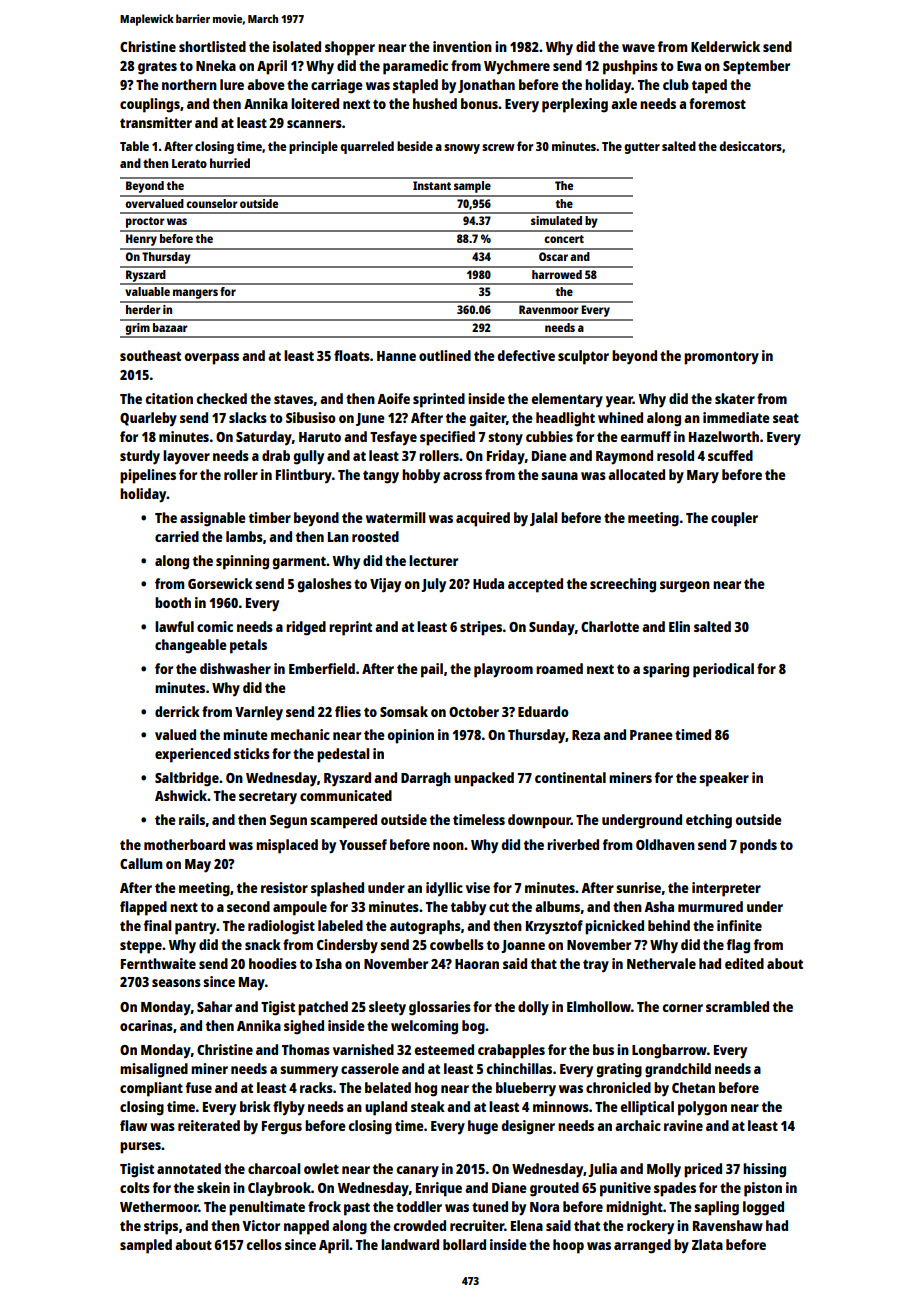 The width and height of the screenshot is (924, 1308). I want to click on hurried, so click(230, 163).
